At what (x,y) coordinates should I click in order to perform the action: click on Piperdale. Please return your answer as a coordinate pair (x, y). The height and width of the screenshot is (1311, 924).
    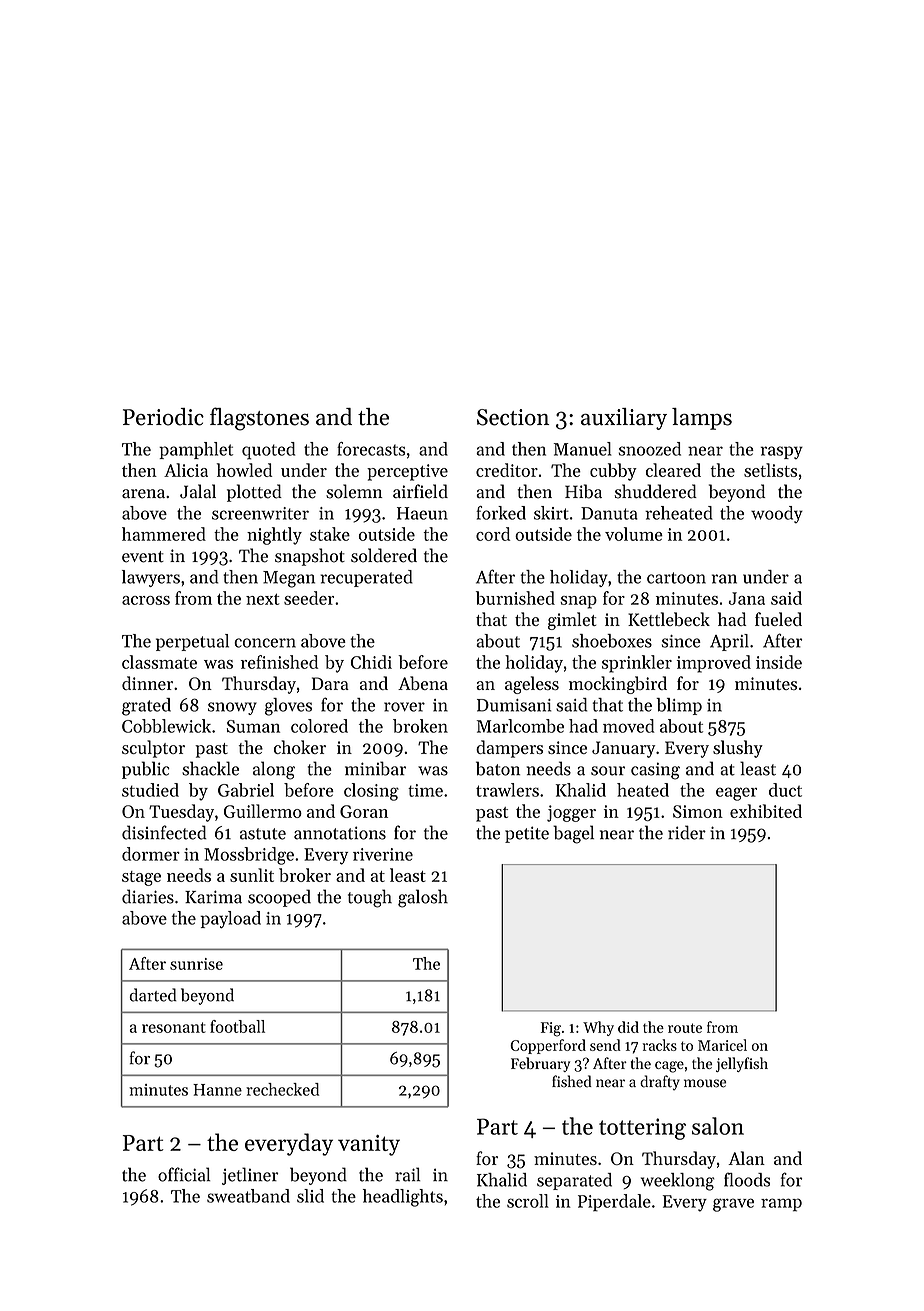
    Looking at the image, I should click on (614, 1203).
